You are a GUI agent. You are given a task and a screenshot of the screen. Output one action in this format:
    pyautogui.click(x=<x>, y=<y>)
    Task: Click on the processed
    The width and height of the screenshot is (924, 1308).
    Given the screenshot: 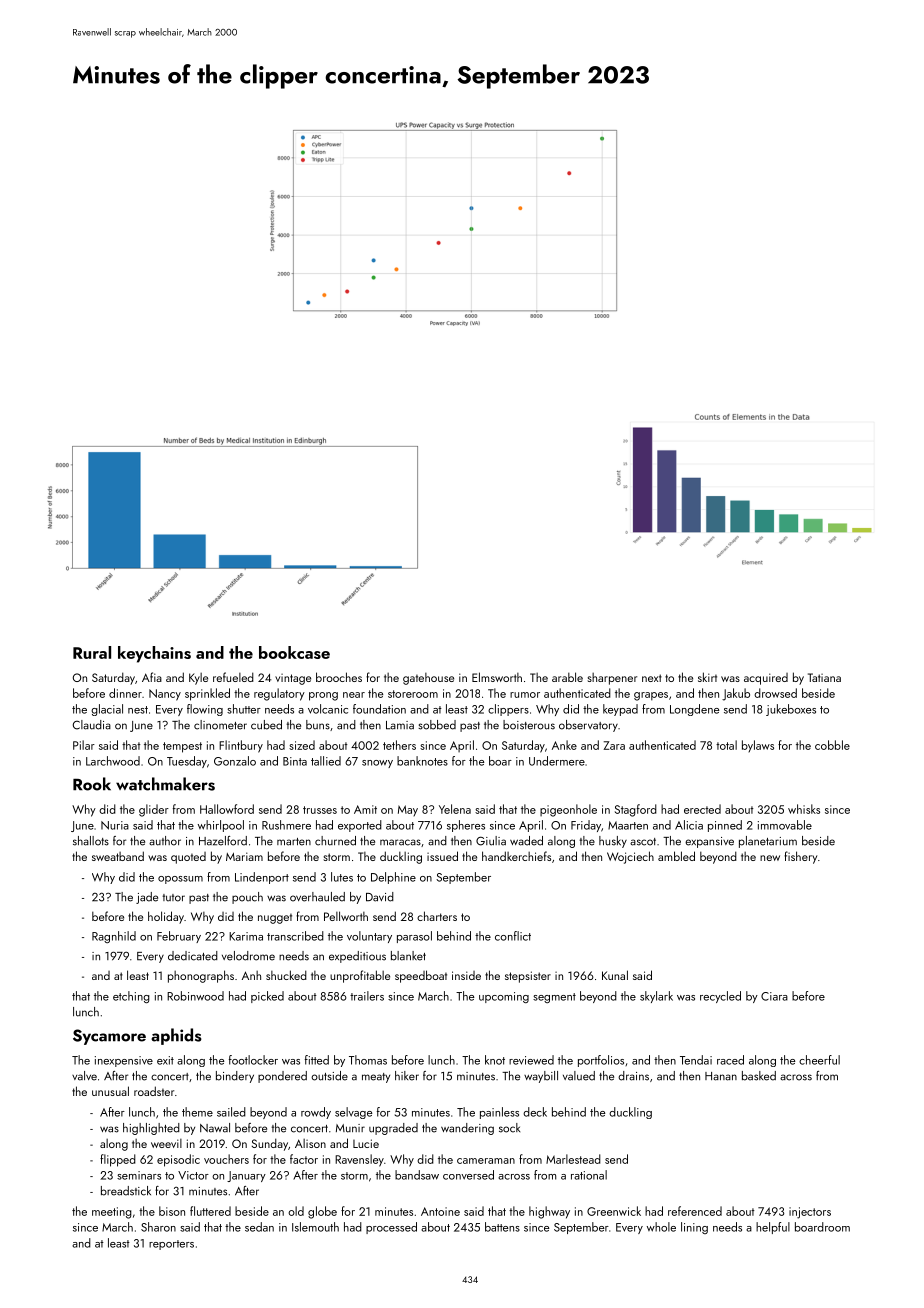 What is the action you would take?
    pyautogui.click(x=391, y=1228)
